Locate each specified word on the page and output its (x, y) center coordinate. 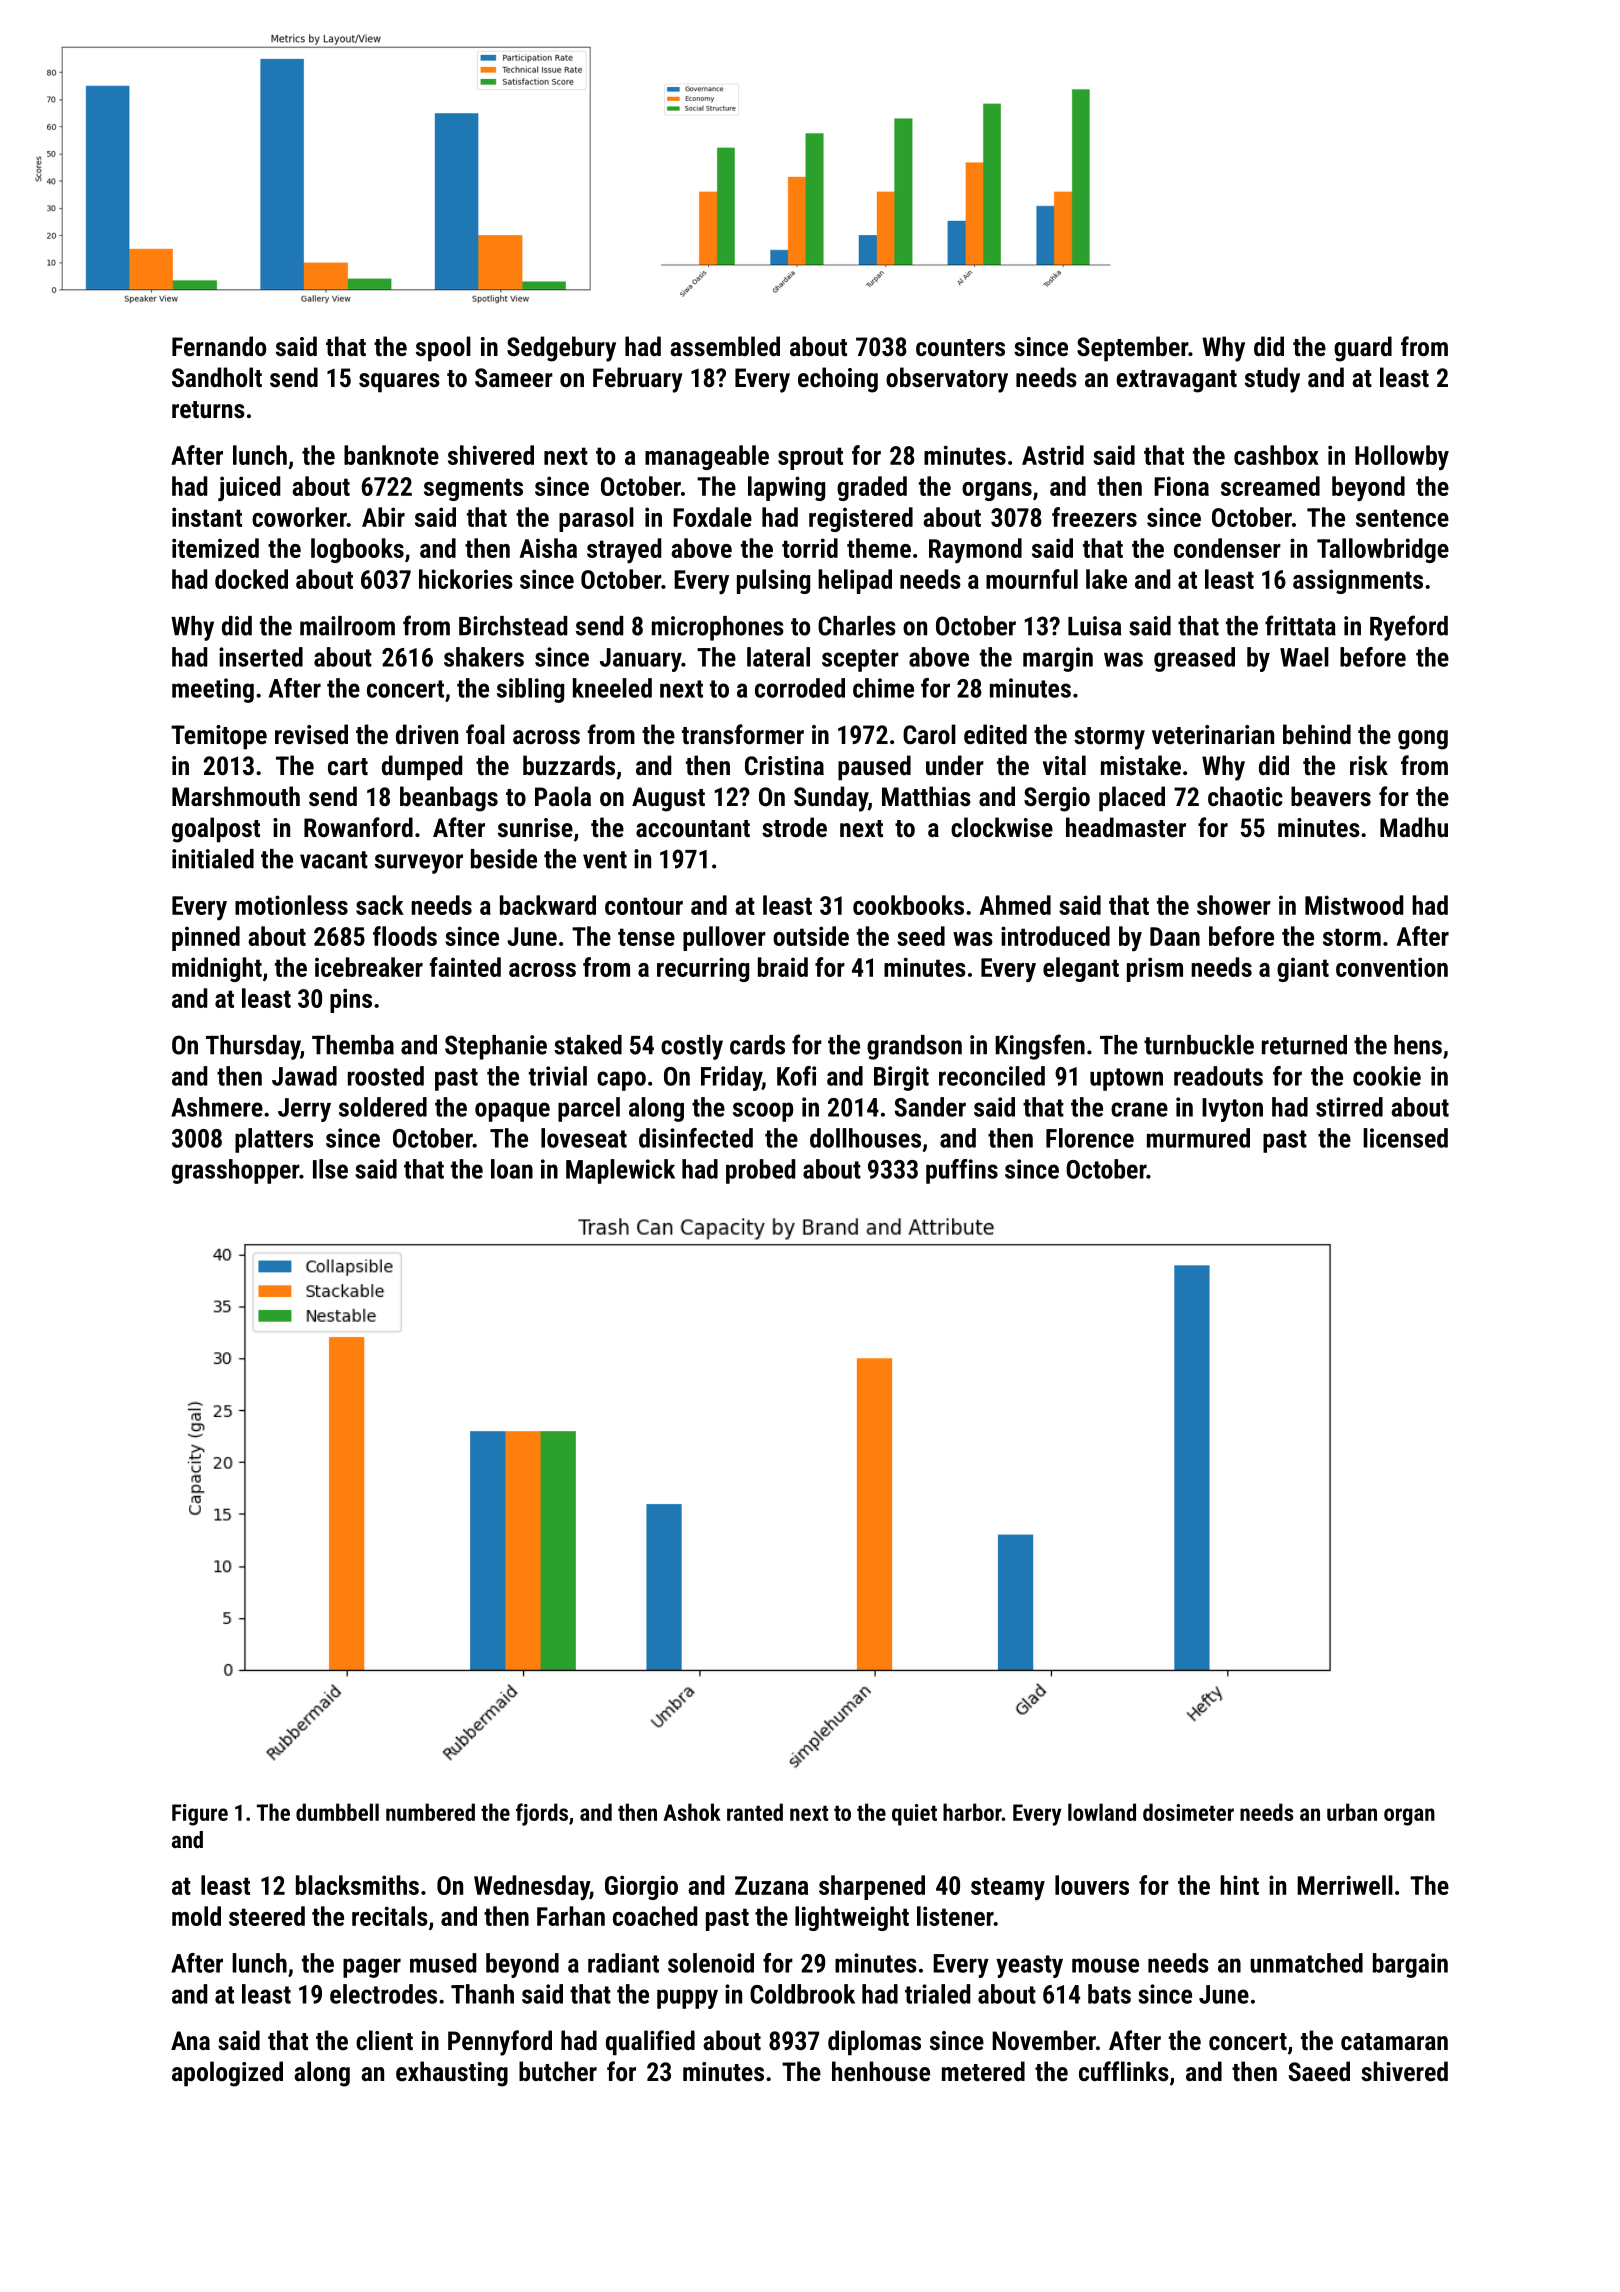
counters (960, 347)
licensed (1405, 1138)
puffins (962, 1171)
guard (1363, 349)
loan (512, 1169)
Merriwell (1345, 1885)
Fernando (219, 346)
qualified (650, 2043)
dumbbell (337, 1812)
